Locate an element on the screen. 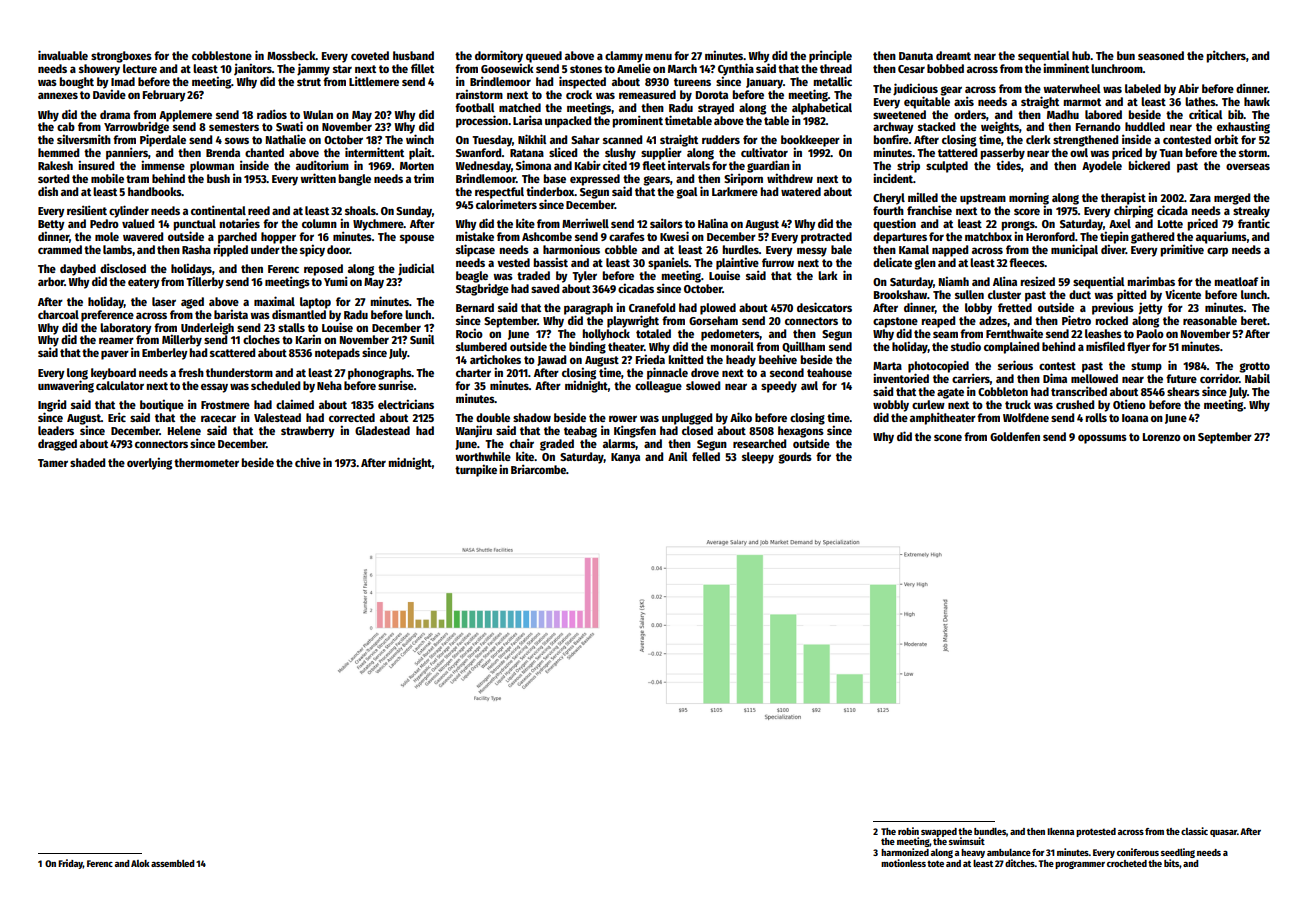 The height and width of the screenshot is (924, 1308). Alok is located at coordinates (140, 863).
